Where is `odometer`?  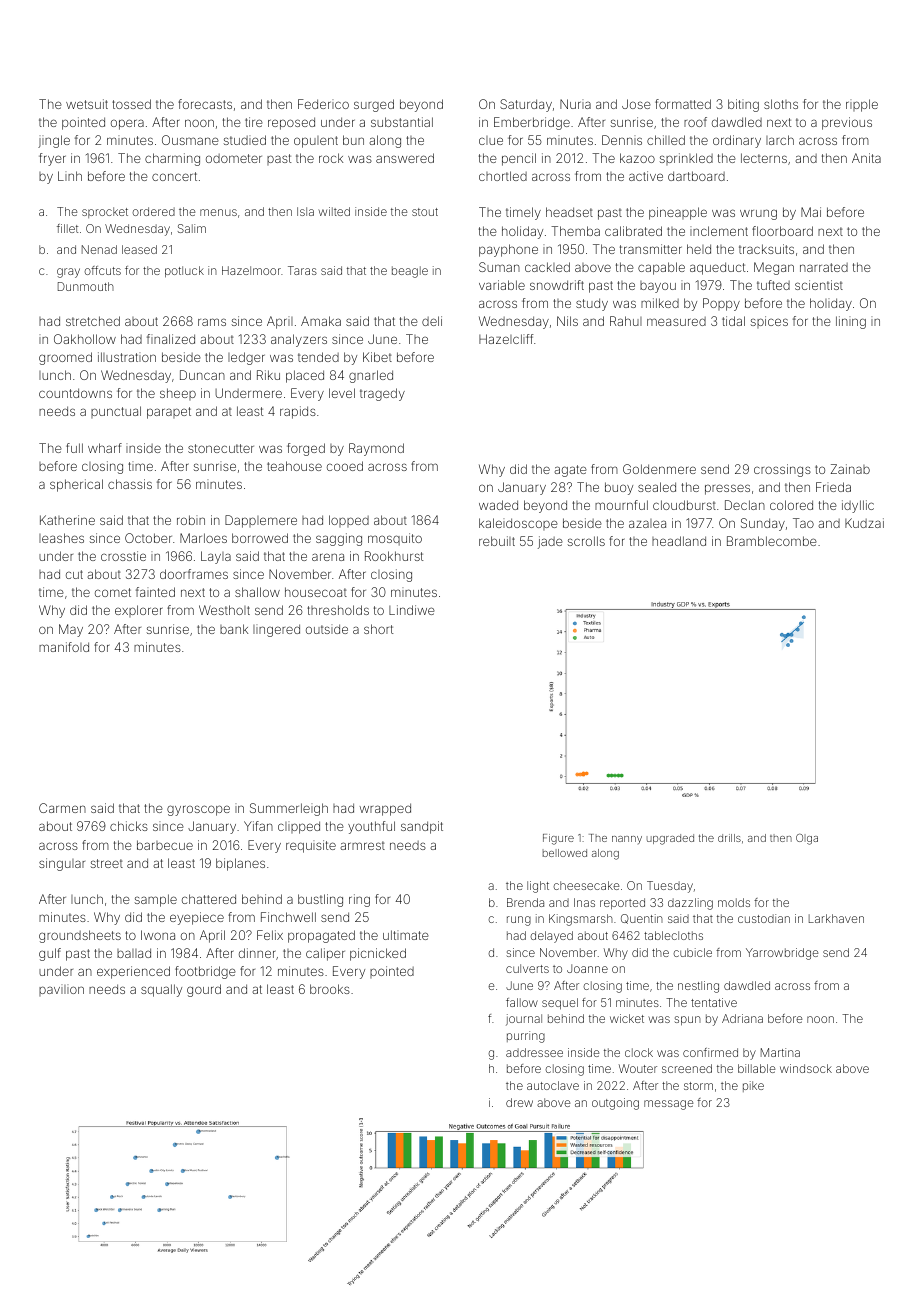 odometer is located at coordinates (234, 158).
